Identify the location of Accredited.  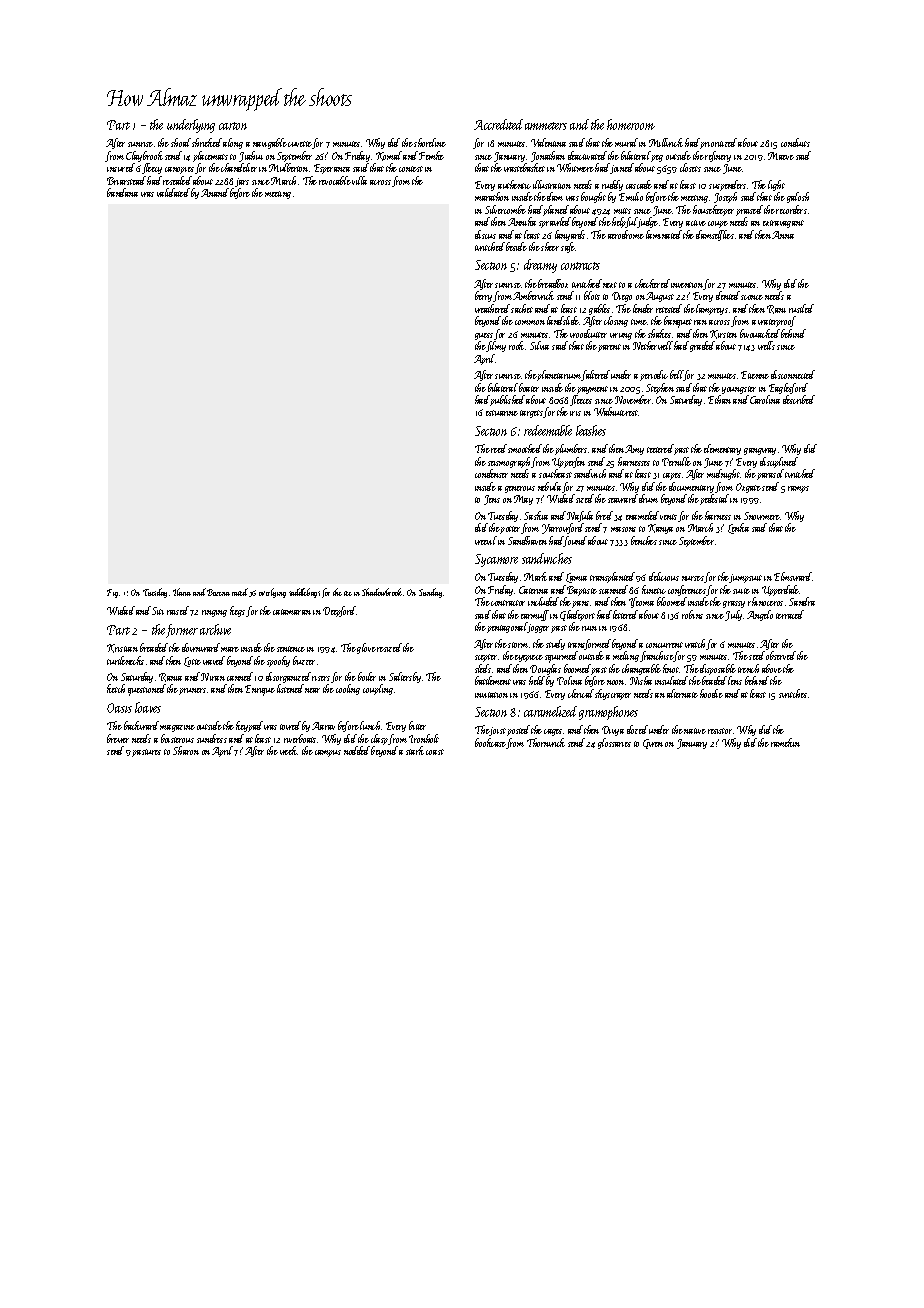
(498, 124).
